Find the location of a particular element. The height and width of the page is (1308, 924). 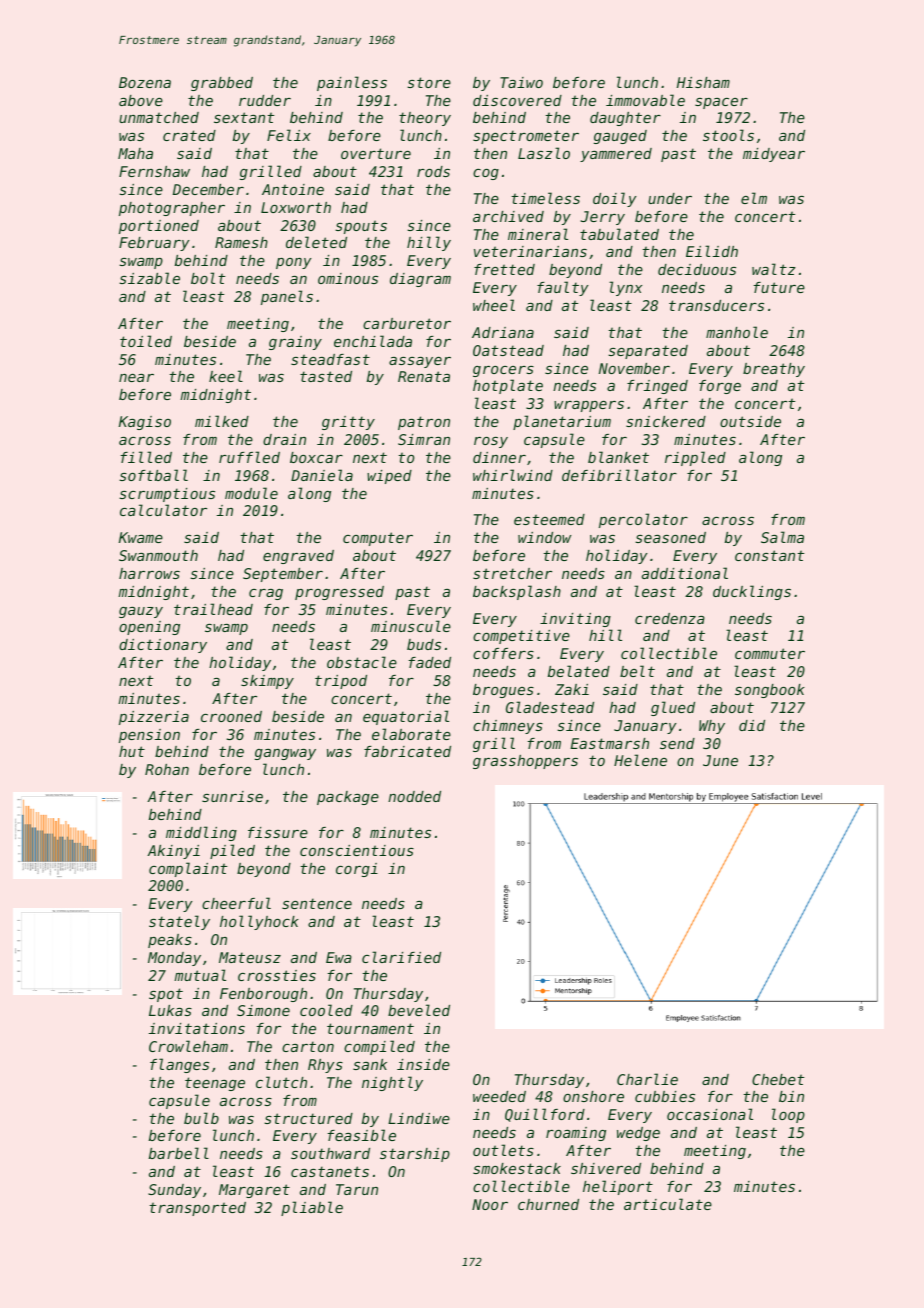

Helene is located at coordinates (640, 760).
